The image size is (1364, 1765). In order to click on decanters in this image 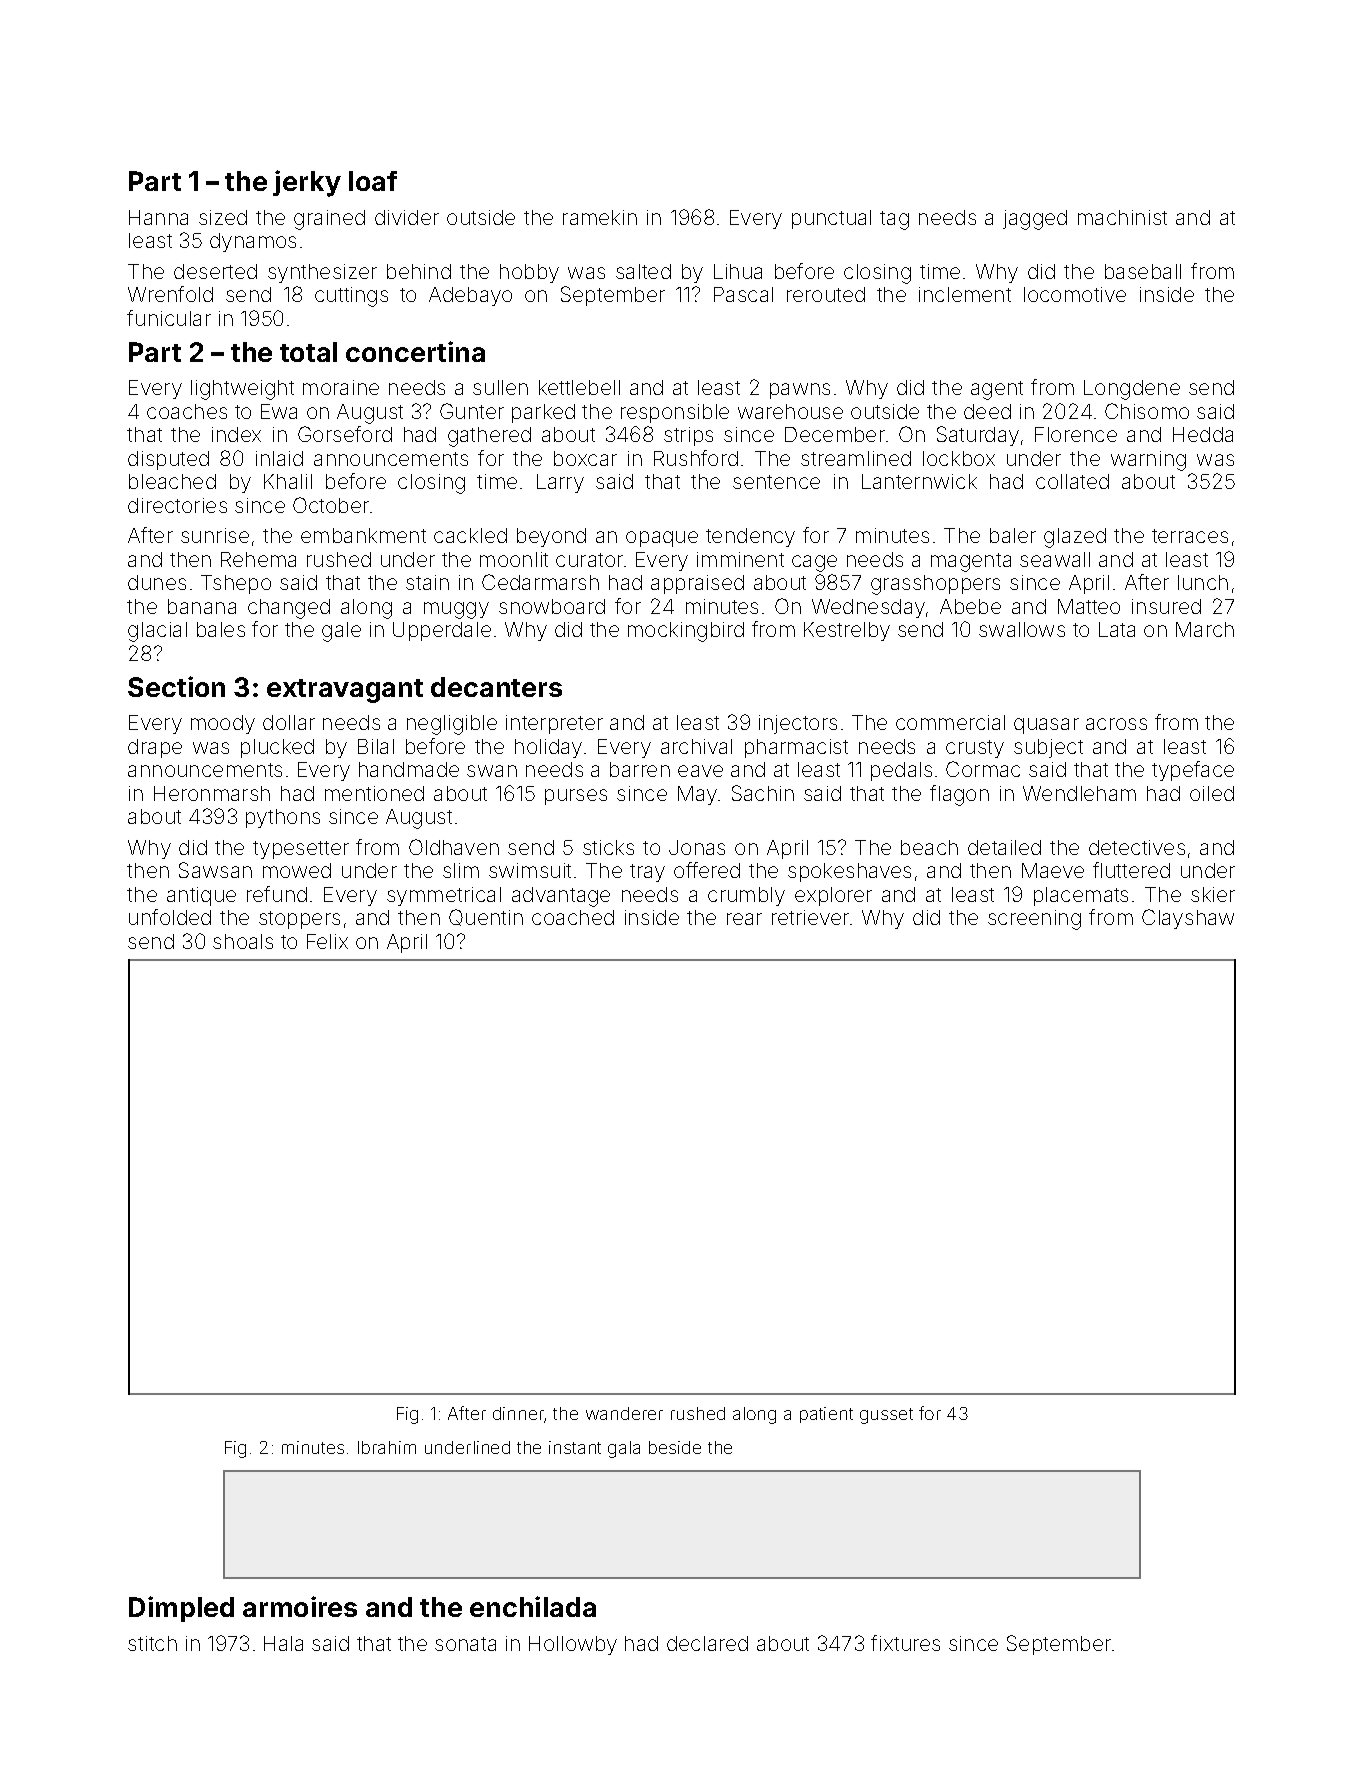, I will do `click(496, 687)`.
